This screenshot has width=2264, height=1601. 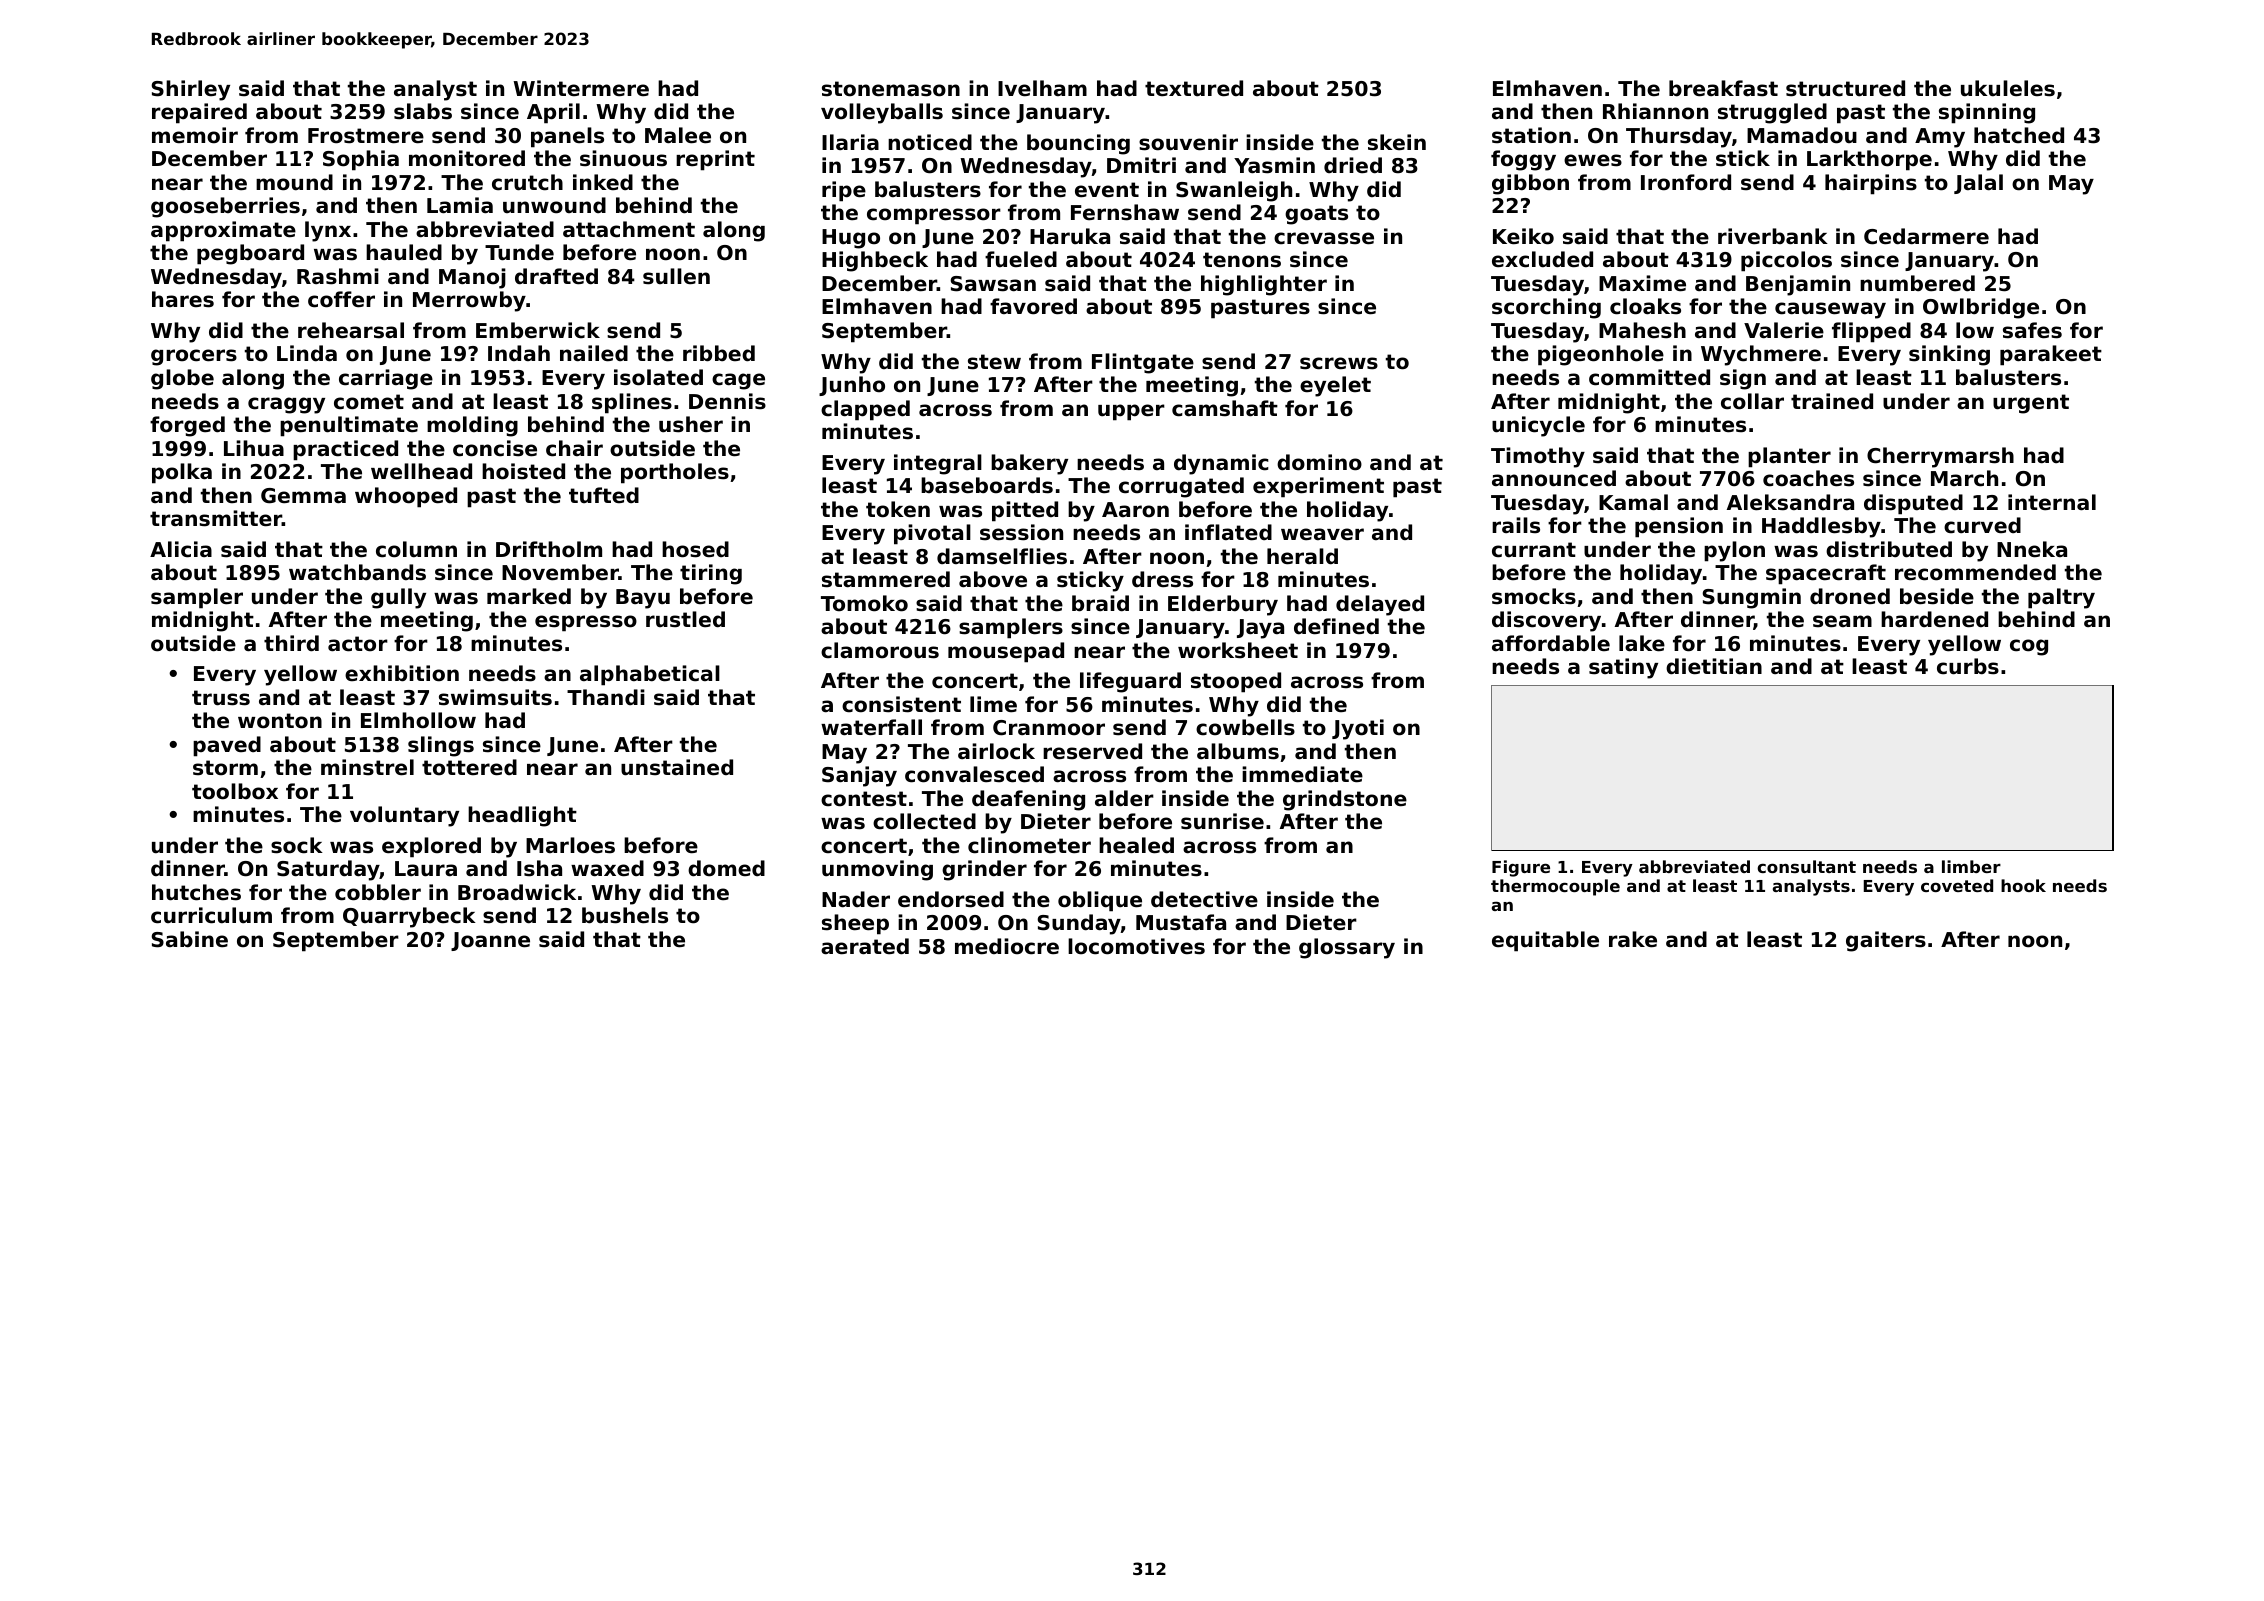 I want to click on Ivelham, so click(x=1042, y=88).
